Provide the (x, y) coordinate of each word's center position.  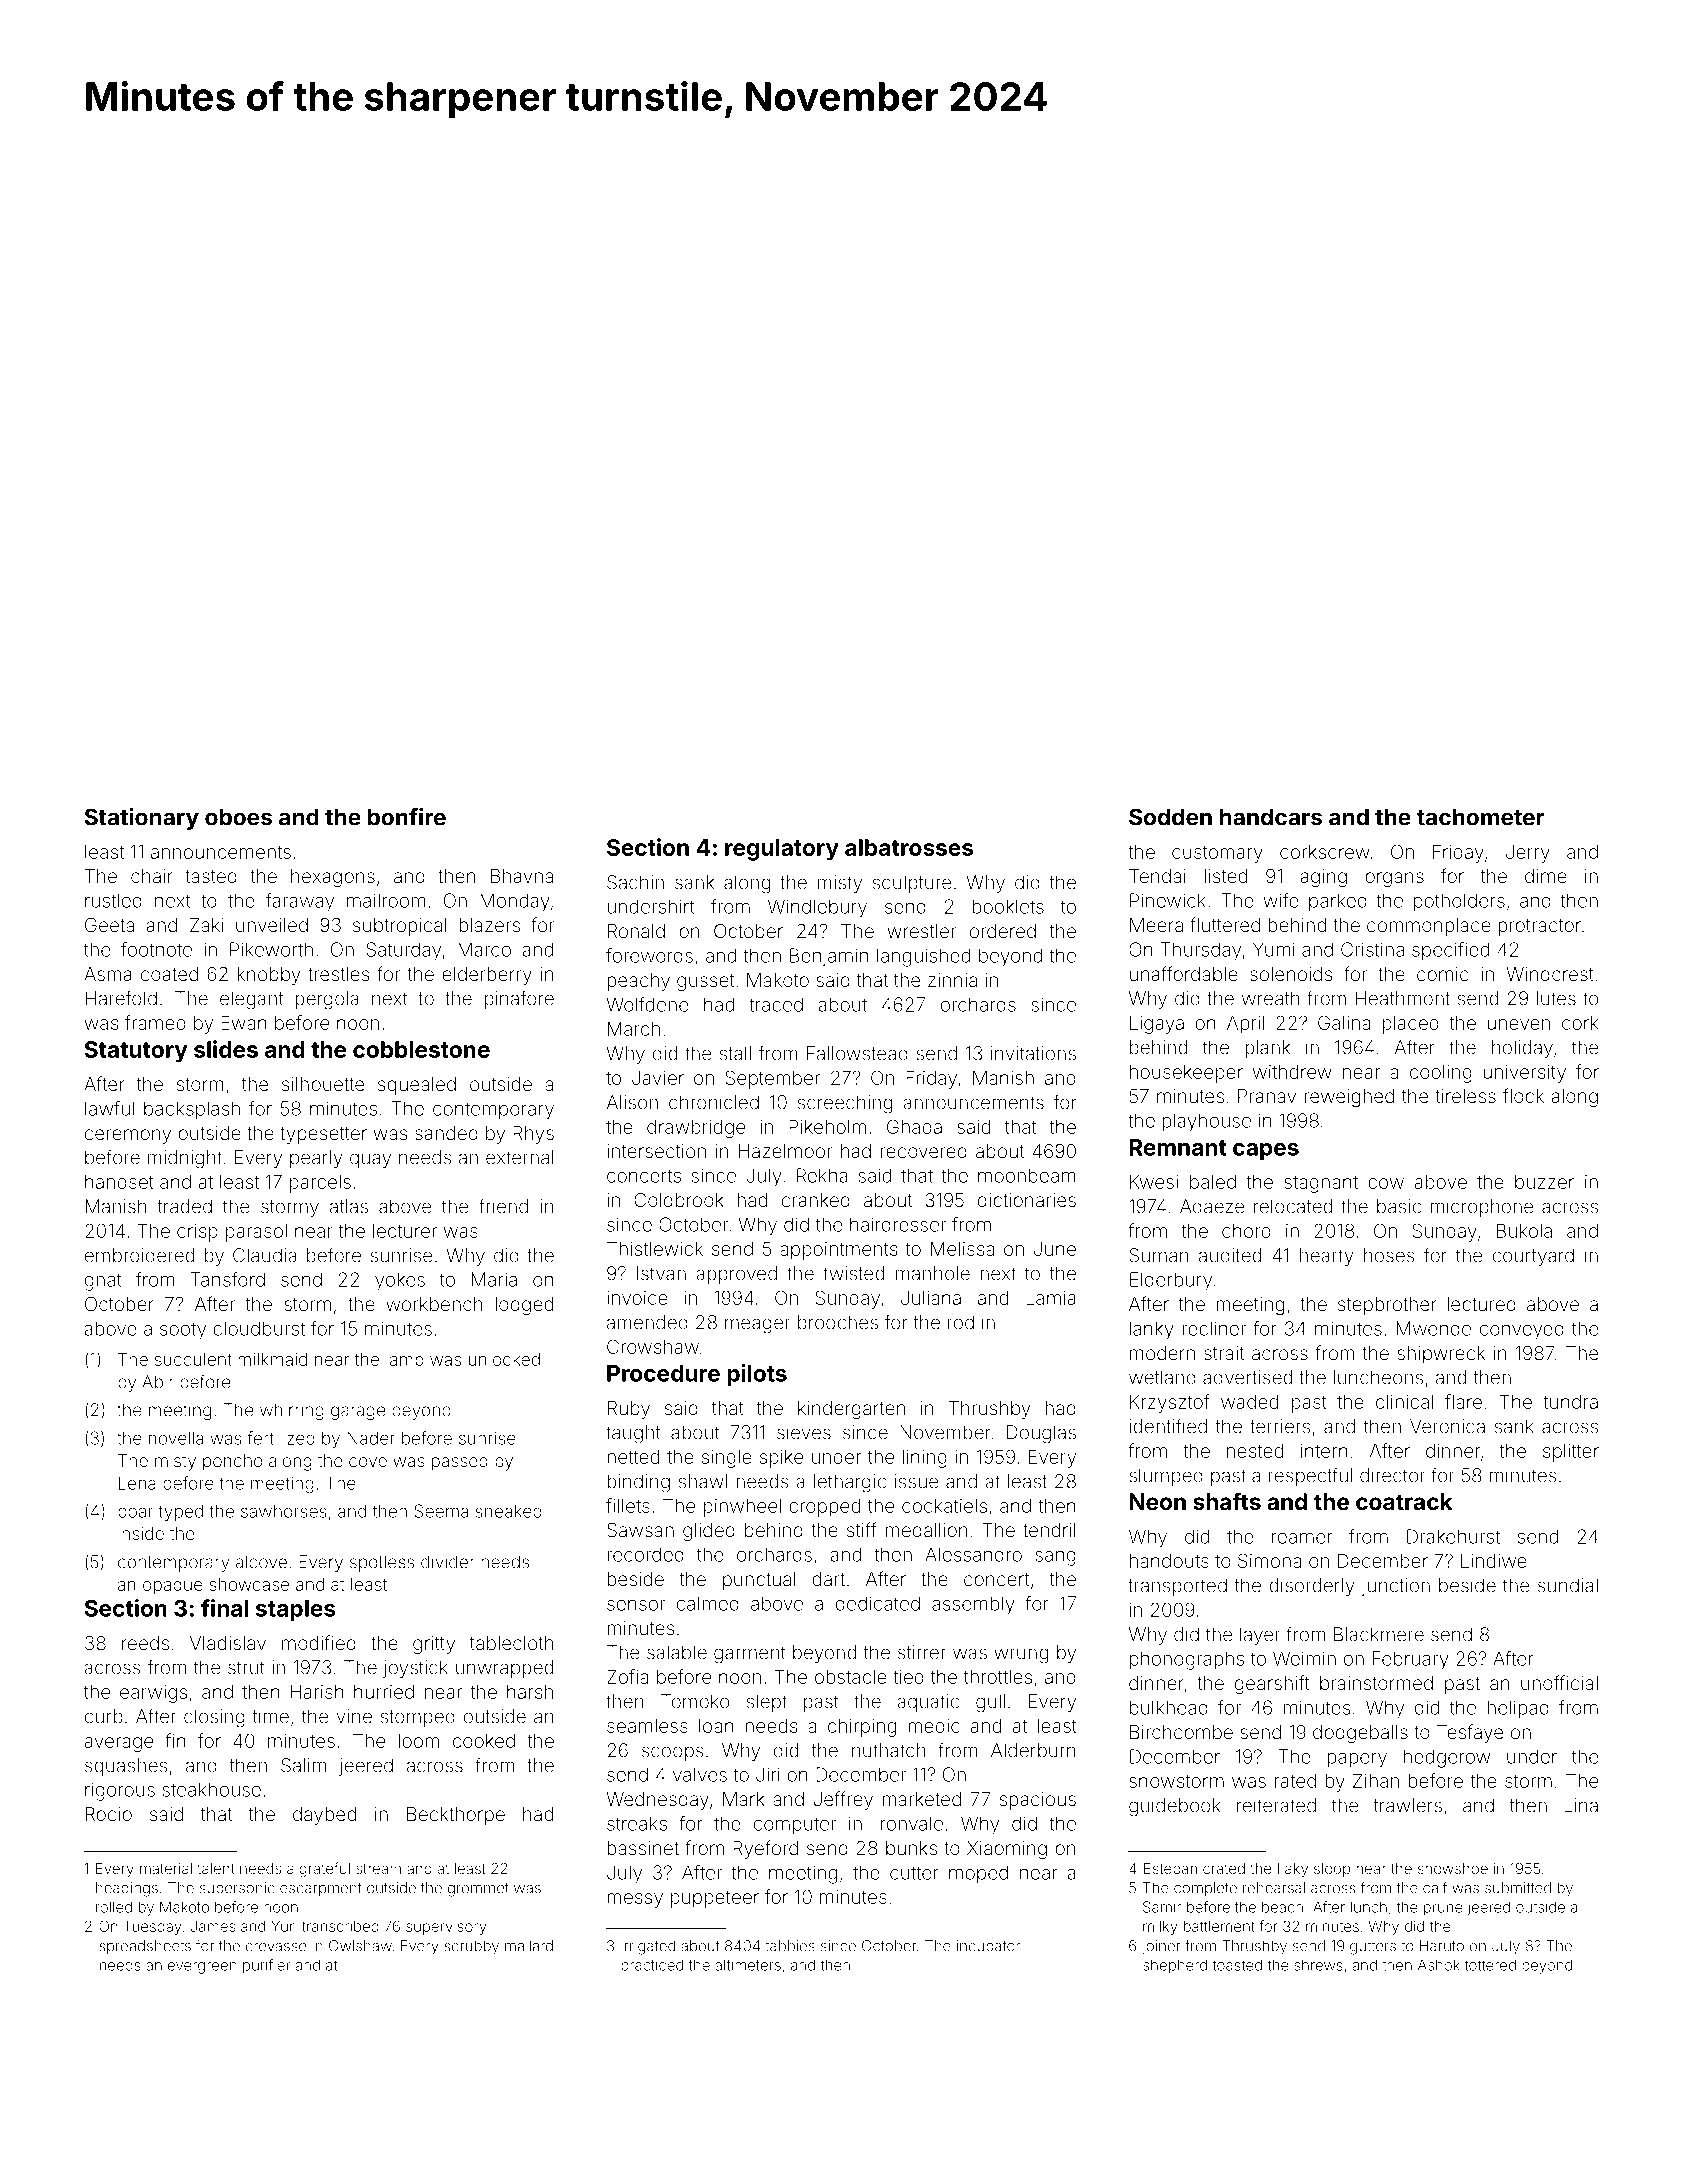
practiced (652, 1966)
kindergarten (851, 1410)
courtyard (1533, 1257)
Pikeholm (827, 1126)
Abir (158, 1382)
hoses (1389, 1255)
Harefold (121, 998)
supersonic (237, 1889)
